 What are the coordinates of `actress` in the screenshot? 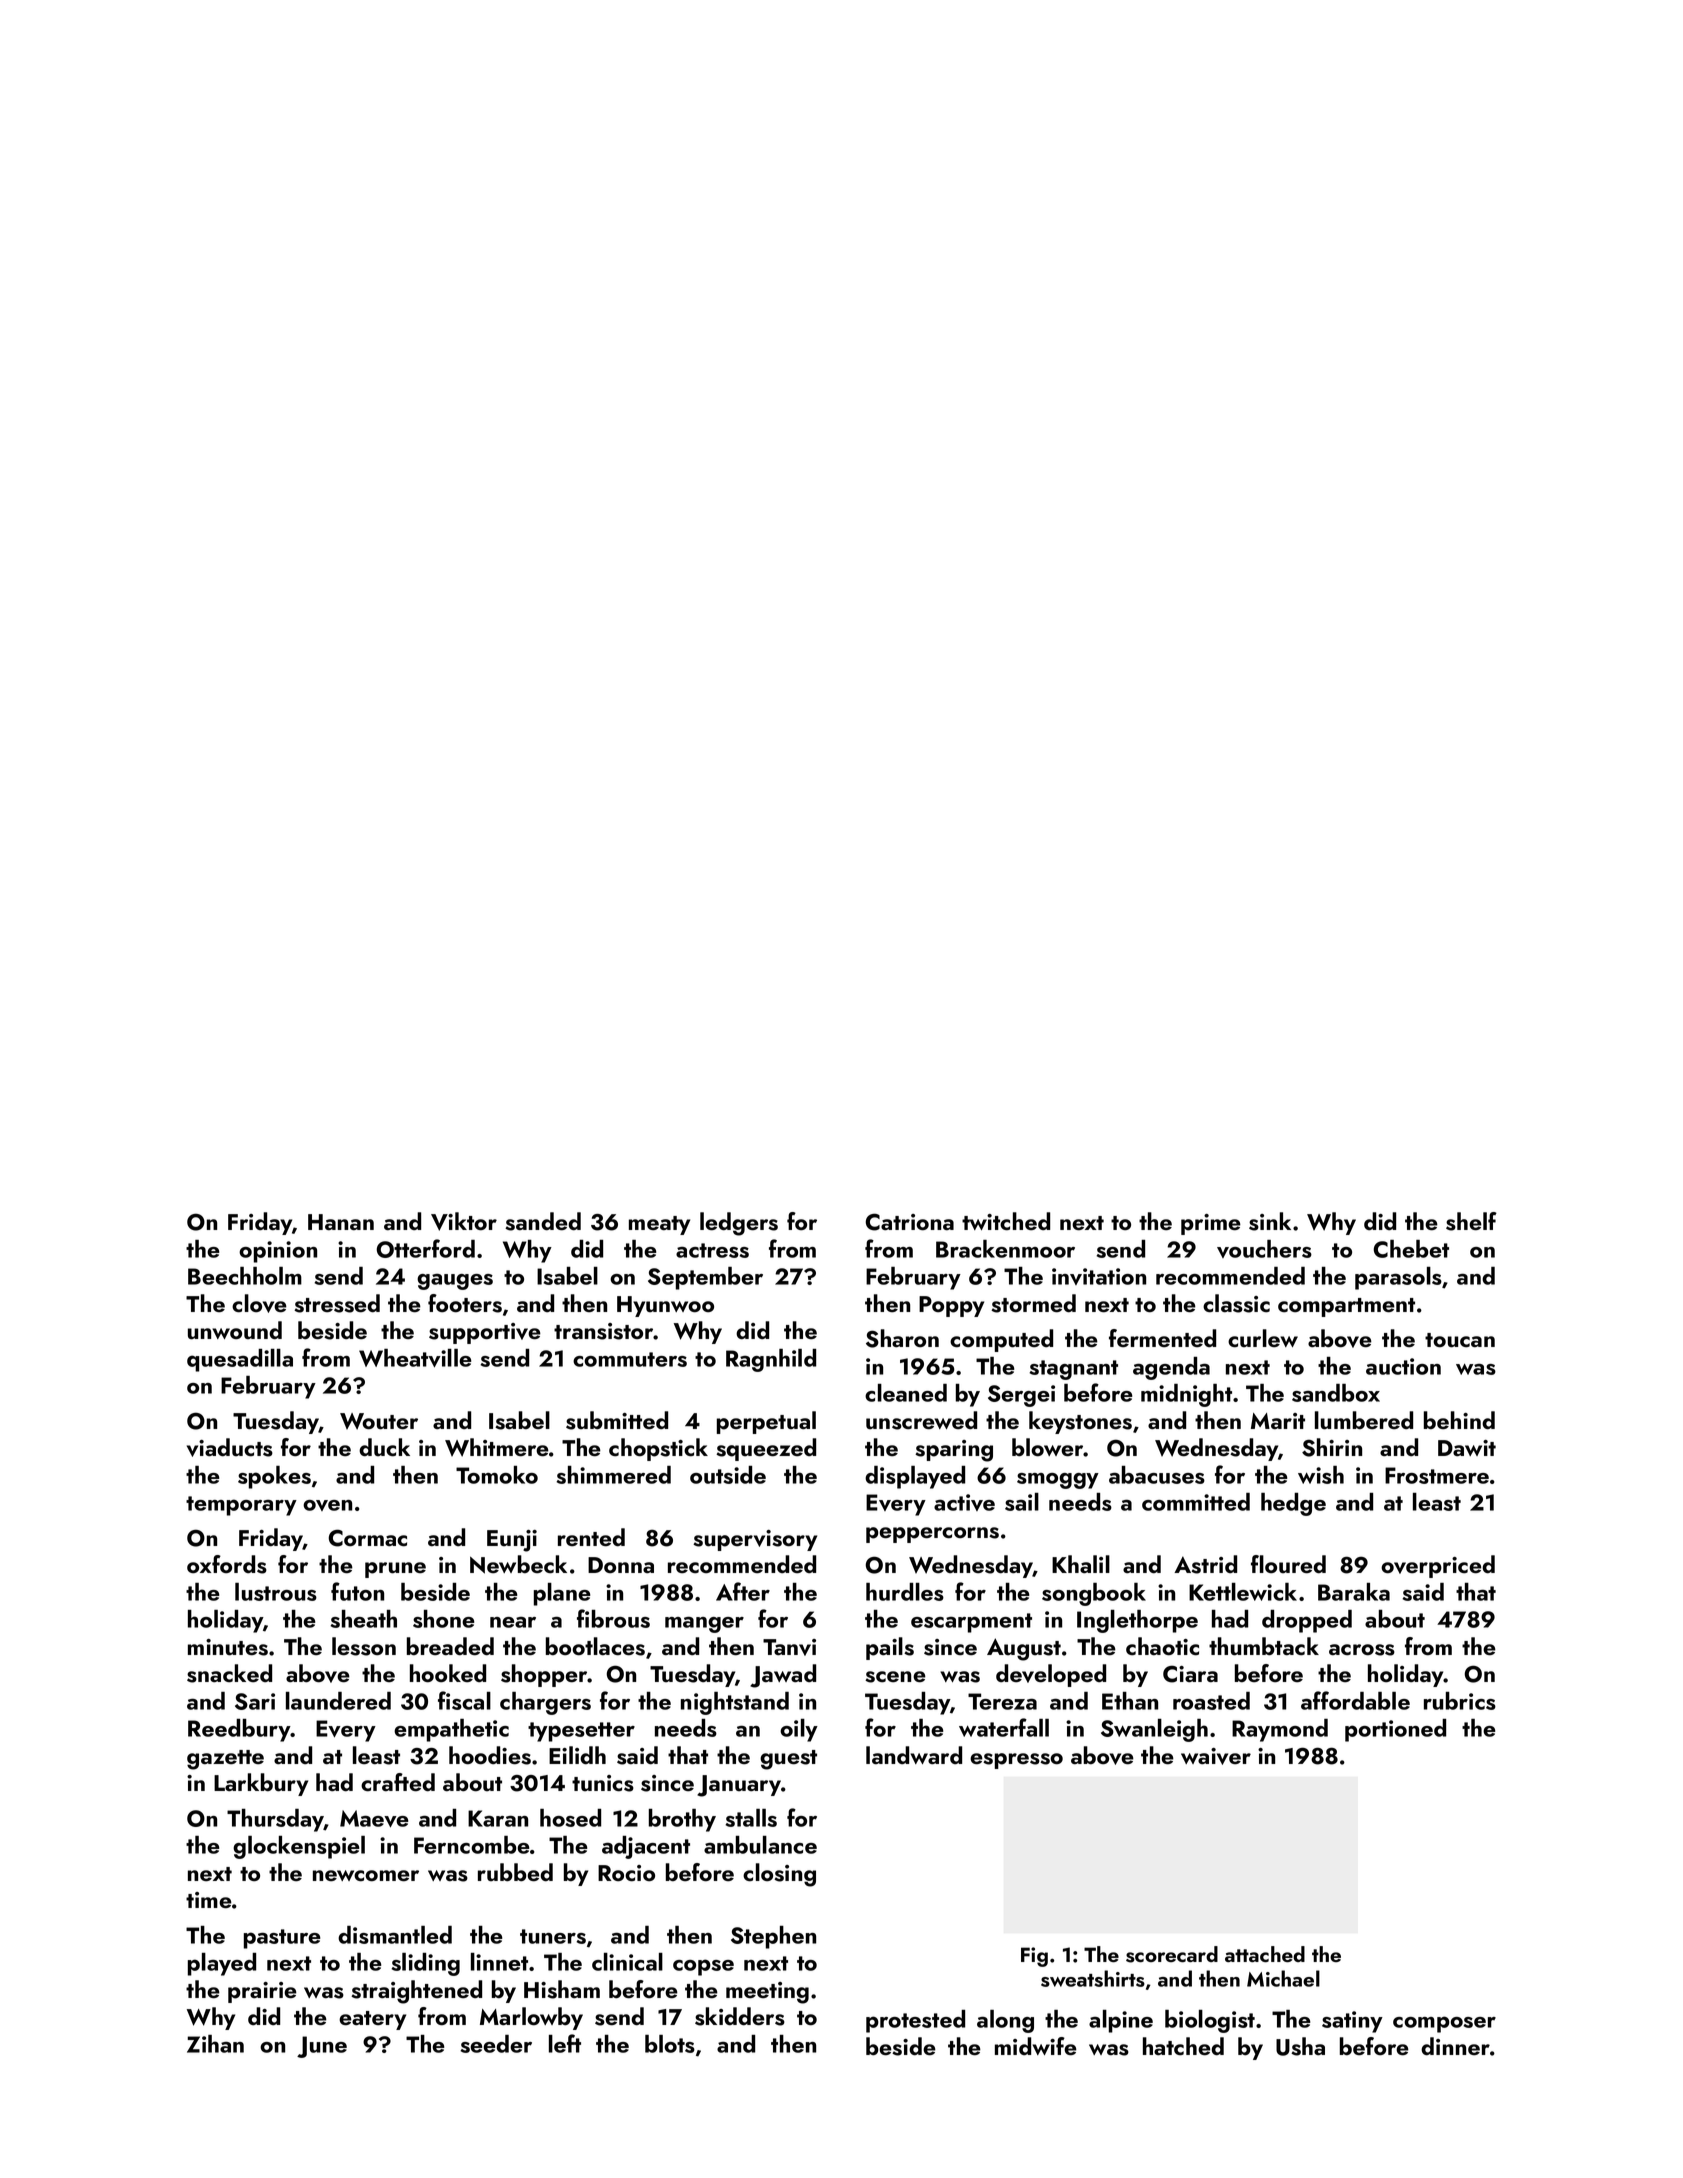 It's located at (712, 1250).
